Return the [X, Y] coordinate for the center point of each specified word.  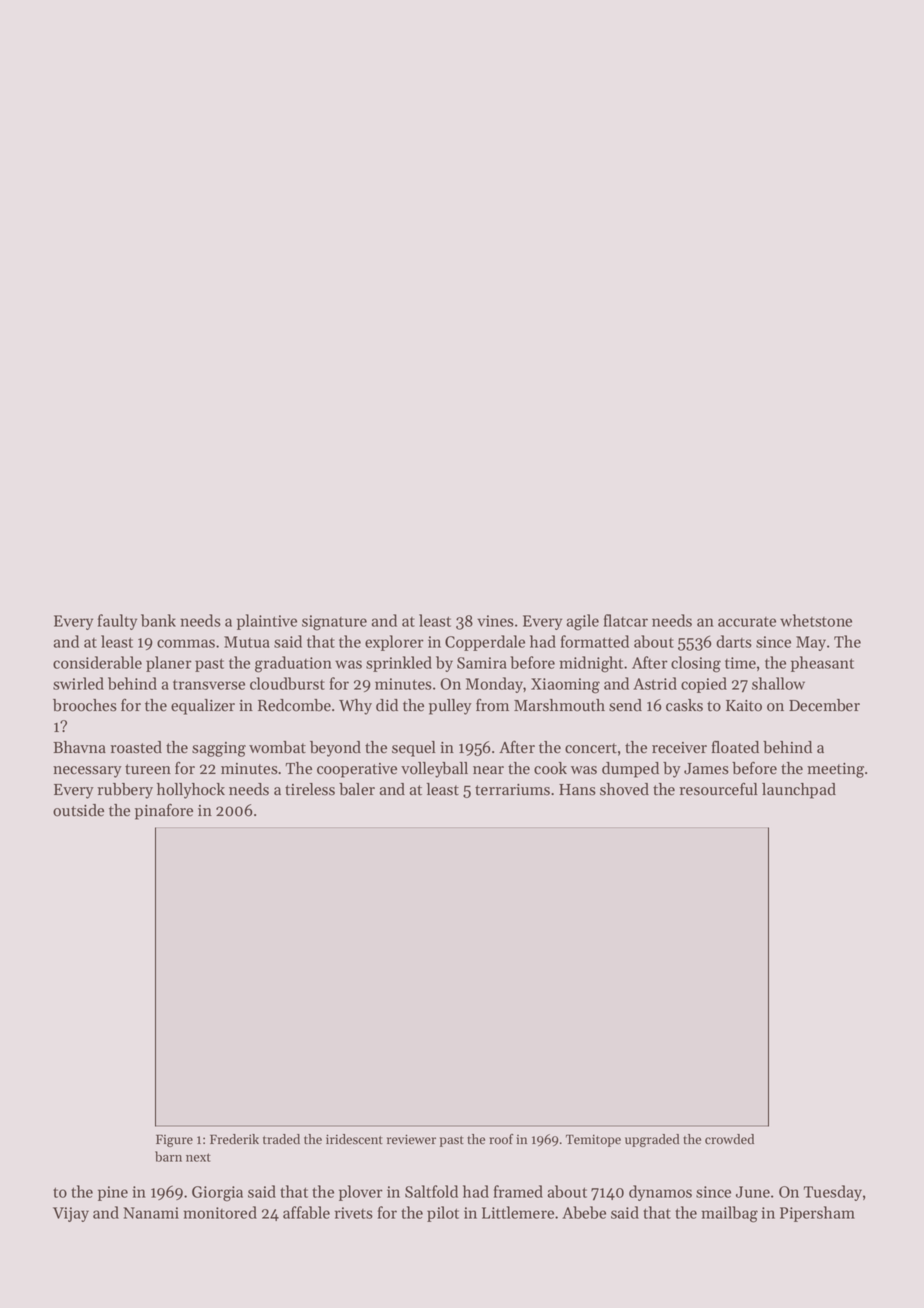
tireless [310, 789]
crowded [729, 1139]
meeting [835, 770]
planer [169, 664]
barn [168, 1156]
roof [501, 1139]
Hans [577, 790]
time [740, 663]
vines [495, 621]
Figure [174, 1140]
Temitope [593, 1140]
